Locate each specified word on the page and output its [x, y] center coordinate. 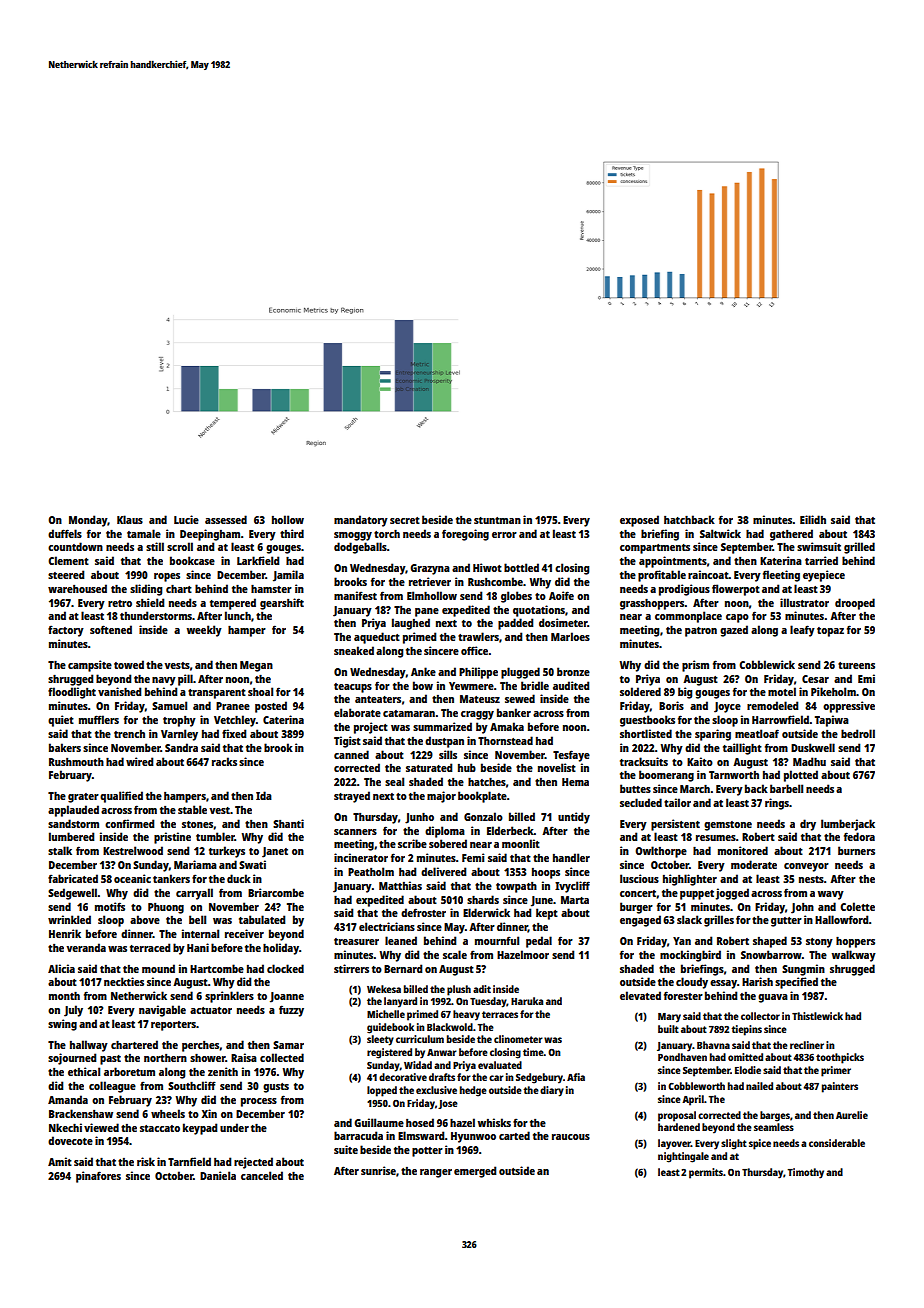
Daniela [218, 1175]
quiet [61, 721]
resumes [716, 838]
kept [547, 914]
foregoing [465, 535]
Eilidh [813, 519]
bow [423, 685]
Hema [575, 782]
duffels [65, 533]
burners [856, 850]
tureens [856, 665]
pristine [172, 838]
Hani [198, 947]
